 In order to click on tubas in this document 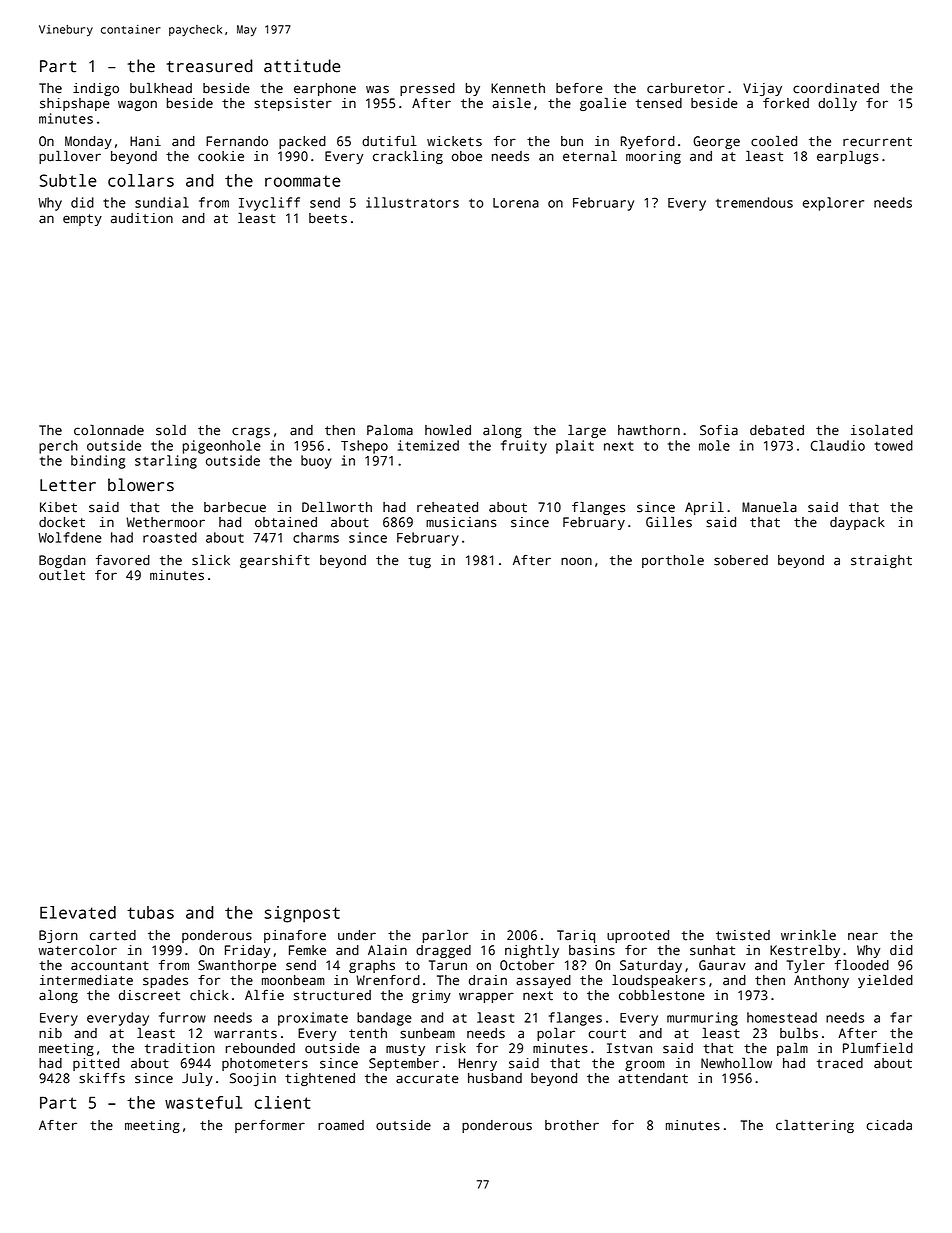, I will do `click(150, 912)`.
